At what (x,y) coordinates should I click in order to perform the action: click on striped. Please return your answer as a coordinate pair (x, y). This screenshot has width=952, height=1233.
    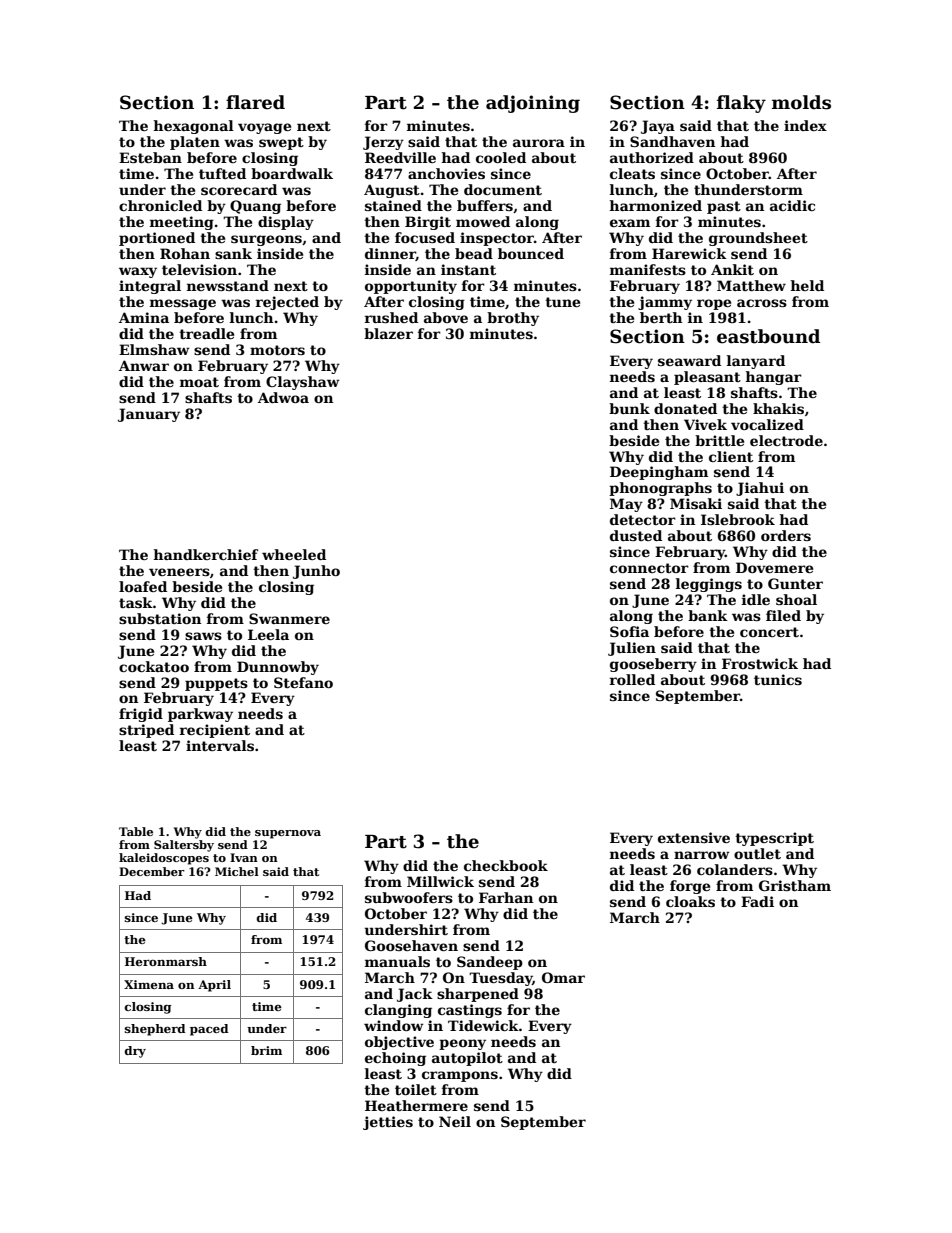
    Looking at the image, I should click on (146, 731).
